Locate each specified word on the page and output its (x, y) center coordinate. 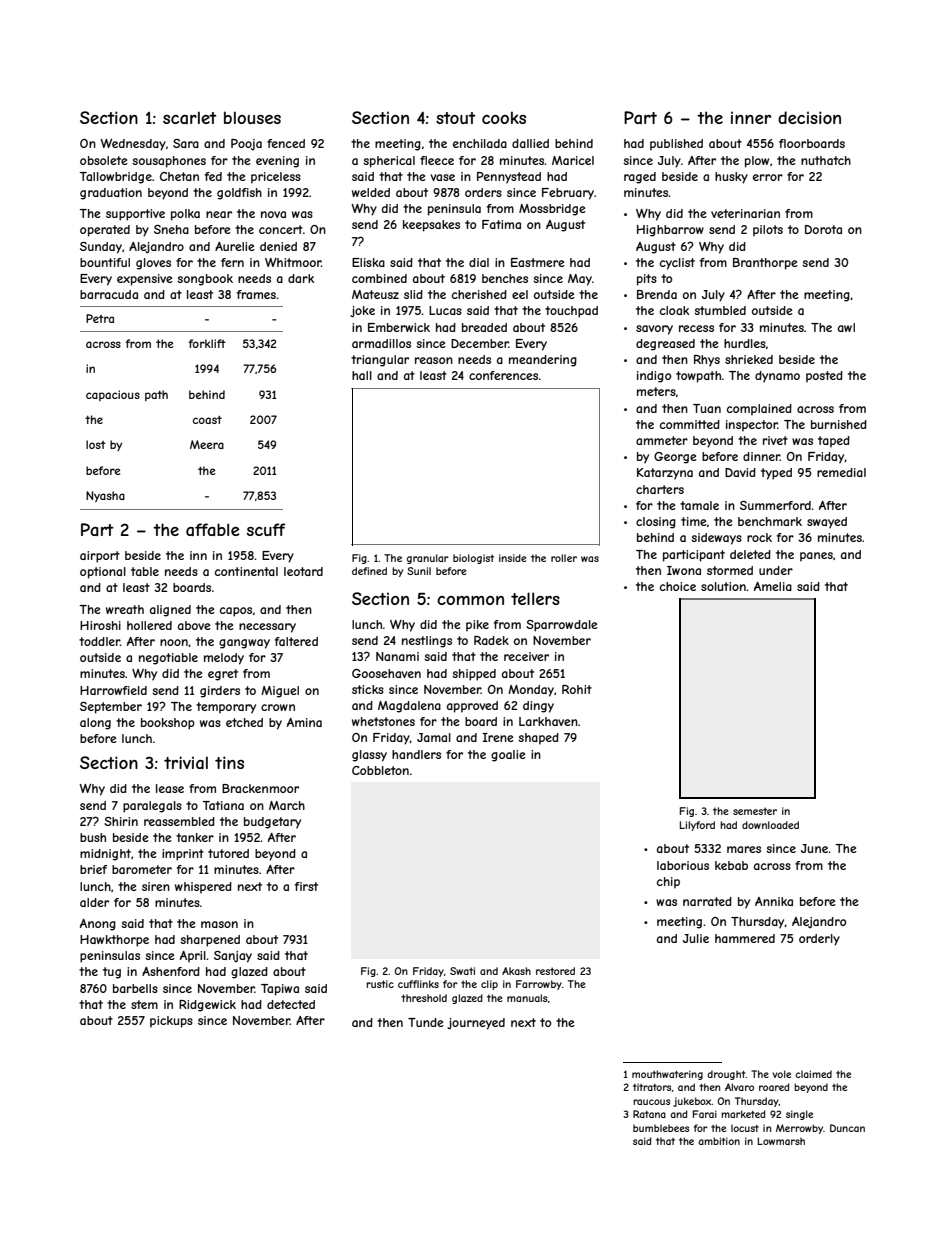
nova (273, 214)
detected (291, 1004)
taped (834, 442)
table (145, 571)
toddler (99, 641)
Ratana (649, 1114)
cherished (479, 294)
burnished (839, 424)
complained (759, 410)
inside (512, 558)
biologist (473, 559)
